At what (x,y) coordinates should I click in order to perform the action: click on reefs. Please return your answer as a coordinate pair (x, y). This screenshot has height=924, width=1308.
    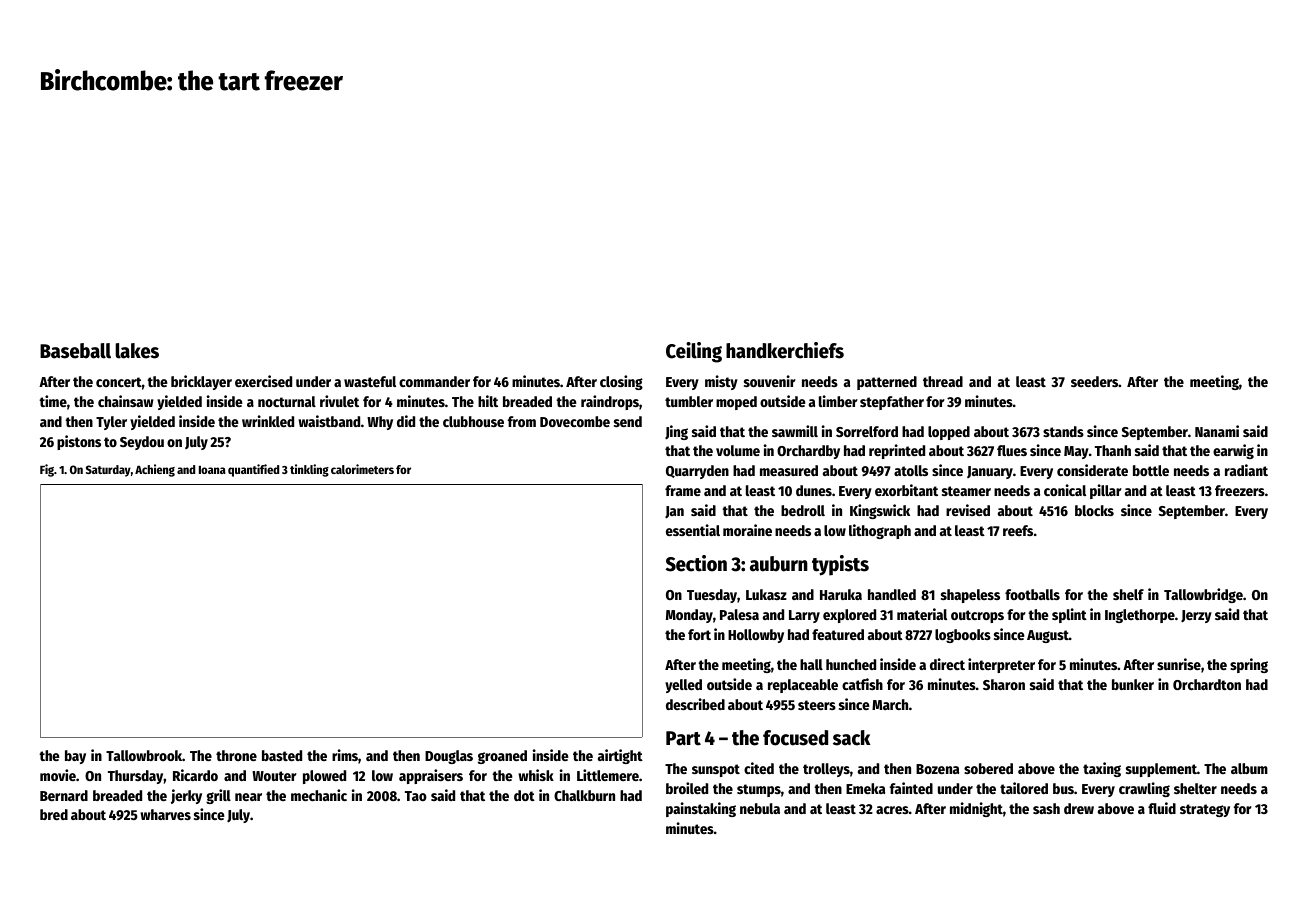
    Looking at the image, I should click on (1018, 530).
